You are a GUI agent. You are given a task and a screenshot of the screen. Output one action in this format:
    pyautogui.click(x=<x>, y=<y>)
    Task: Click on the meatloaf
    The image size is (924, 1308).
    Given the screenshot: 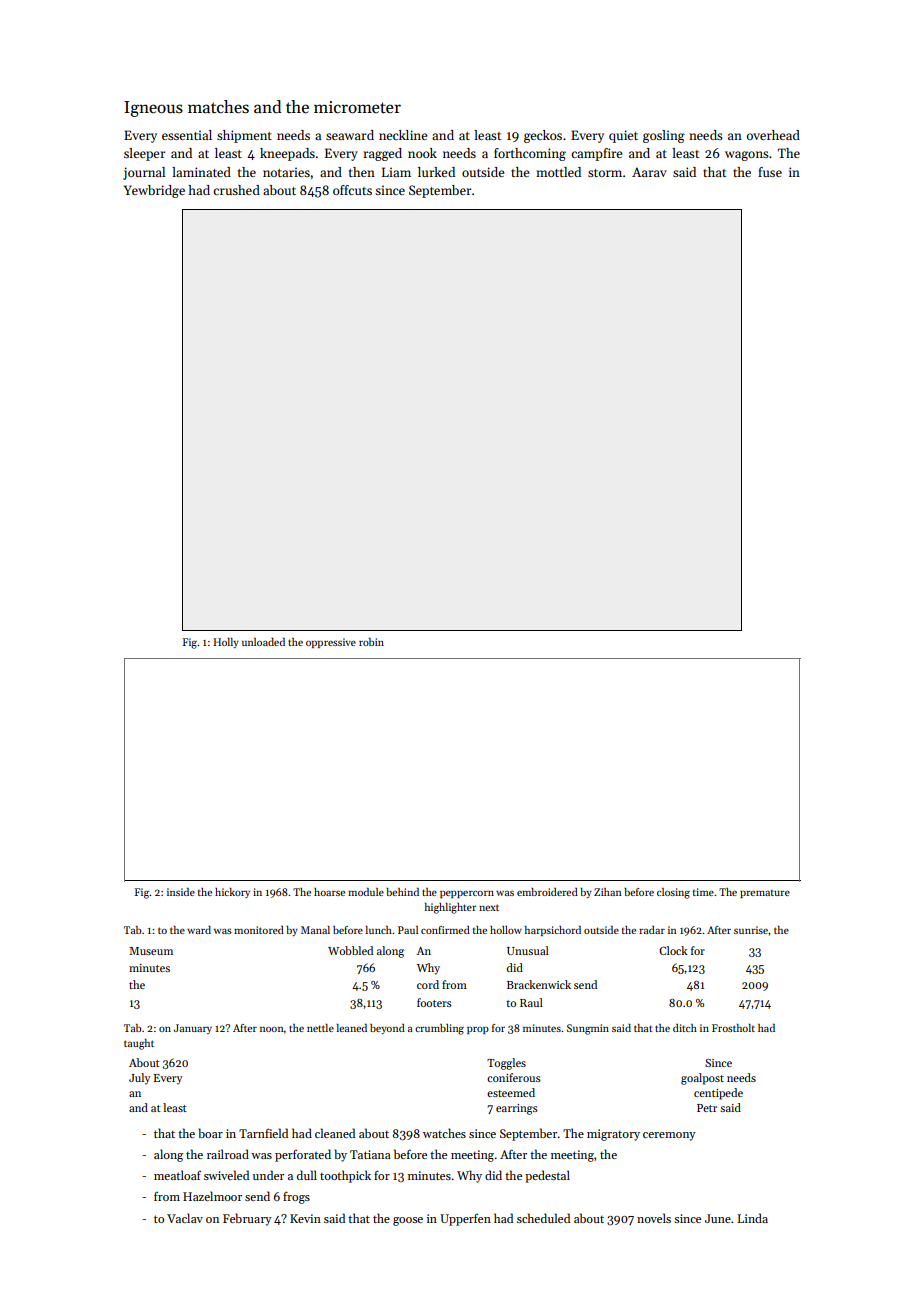 What is the action you would take?
    pyautogui.click(x=177, y=1175)
